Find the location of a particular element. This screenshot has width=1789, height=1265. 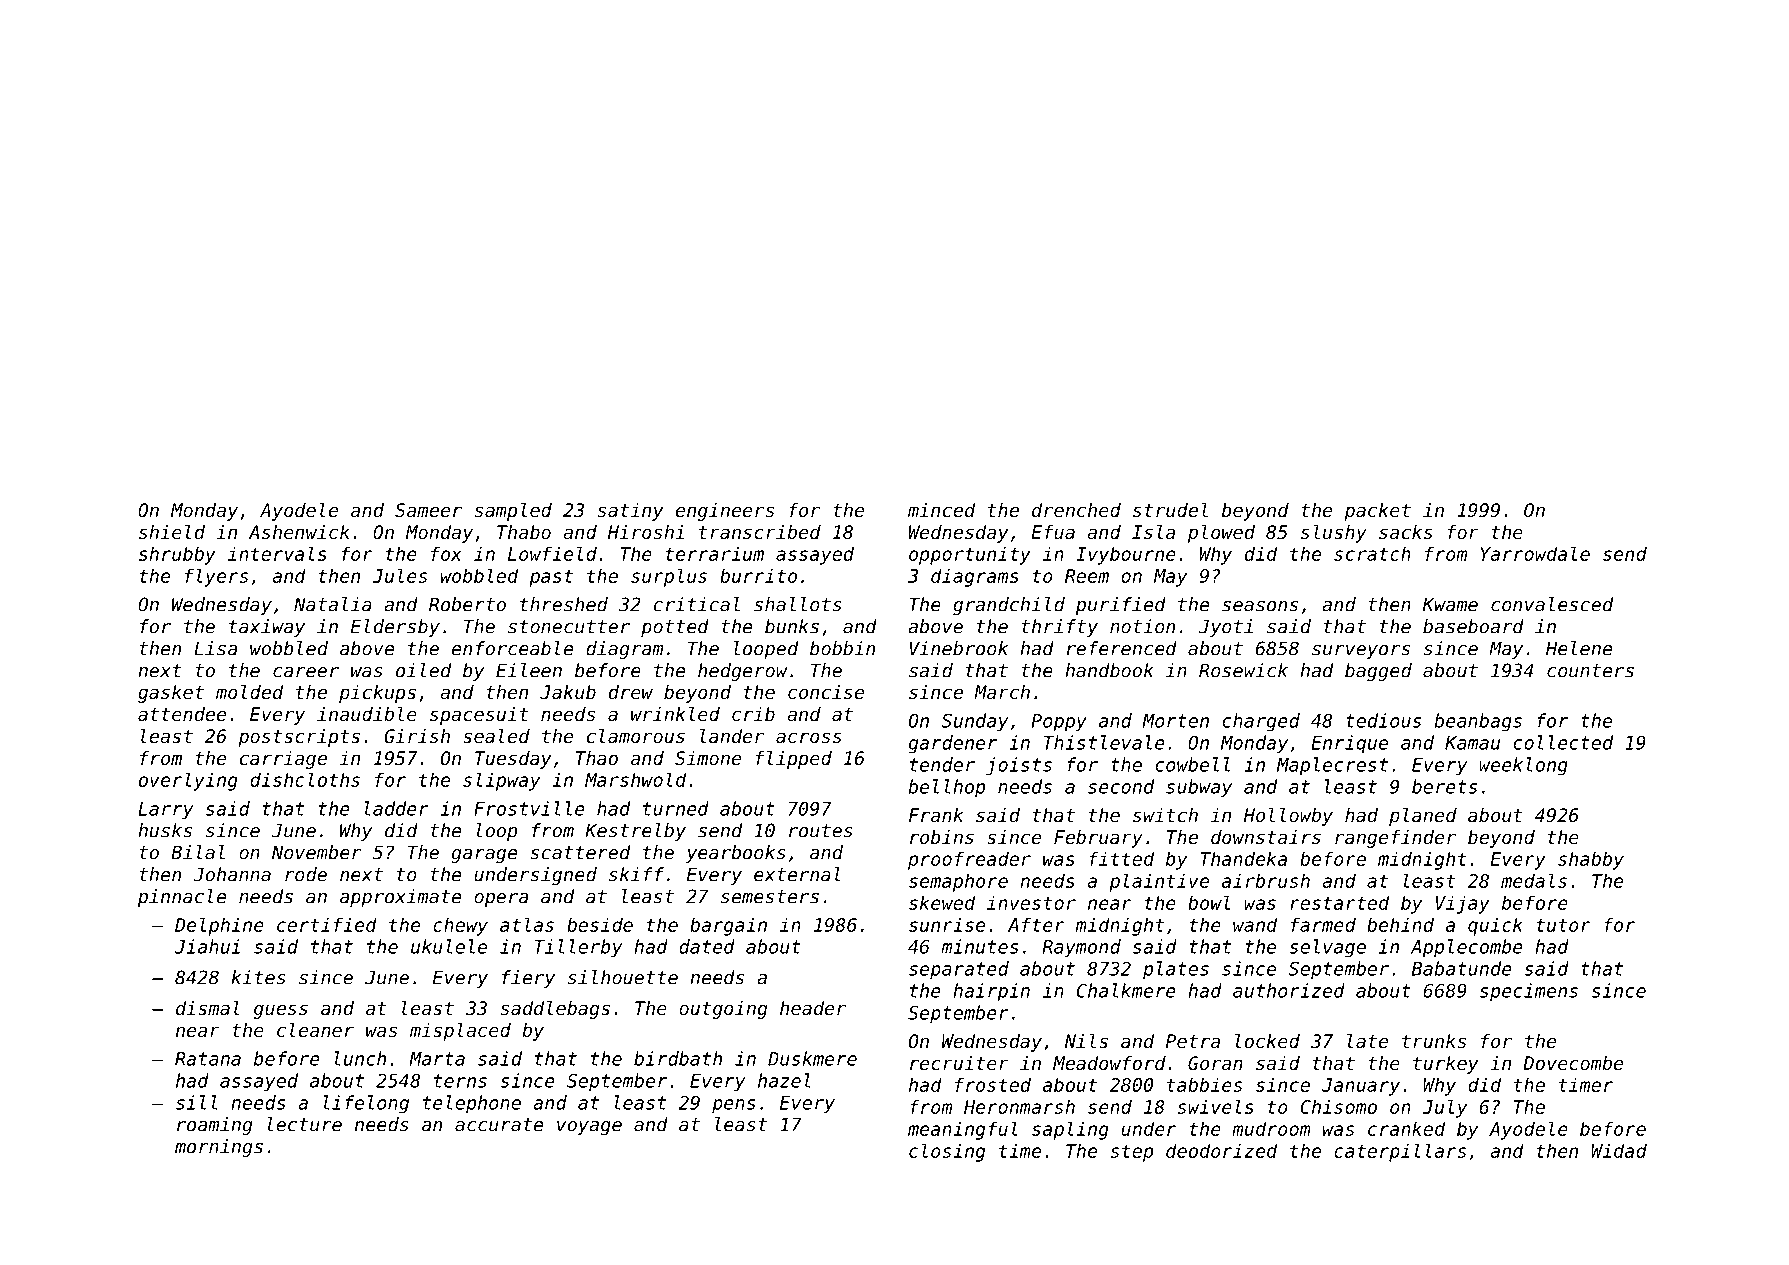

minced is located at coordinates (942, 510).
